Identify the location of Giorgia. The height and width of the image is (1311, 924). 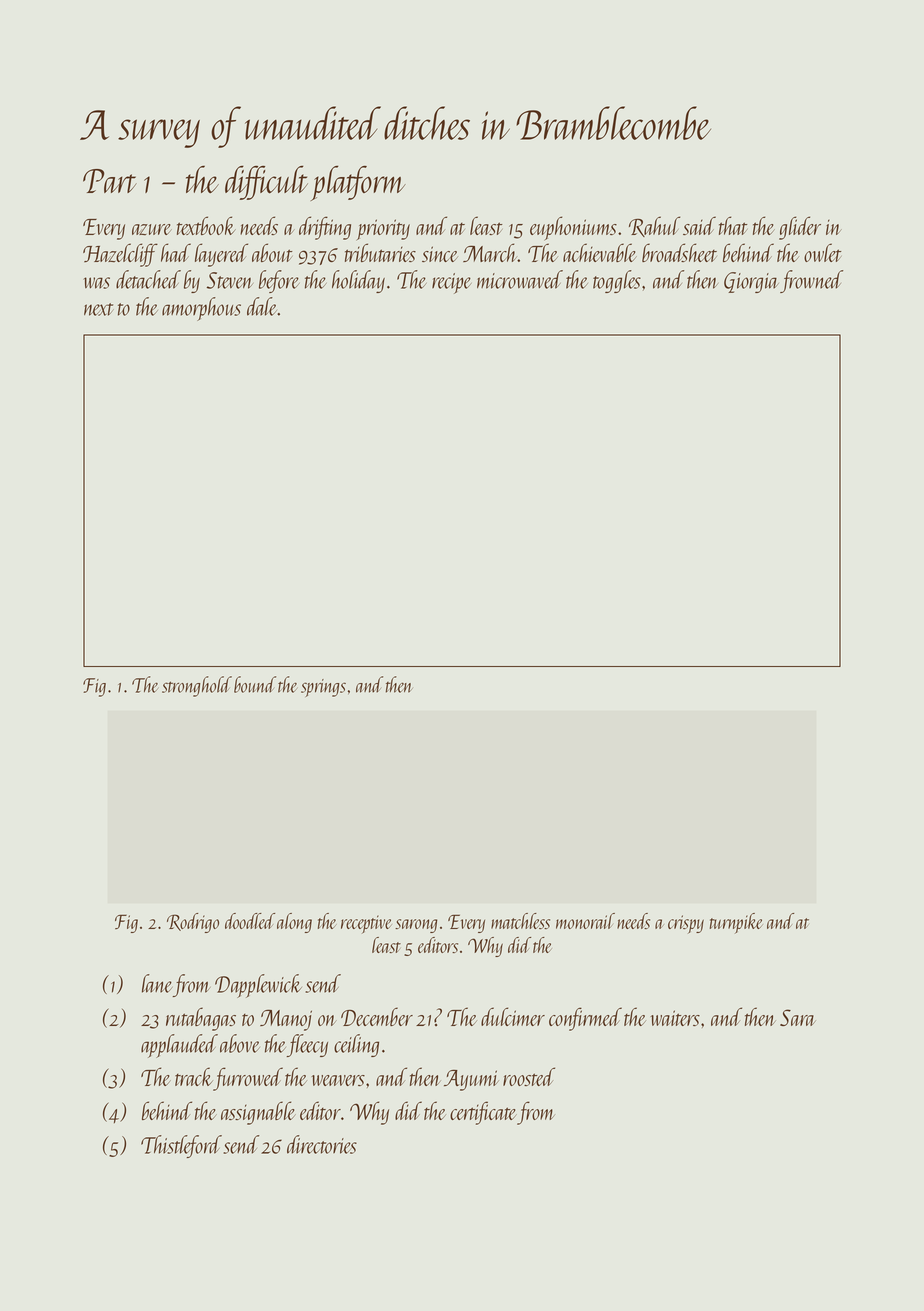
(751, 282).
